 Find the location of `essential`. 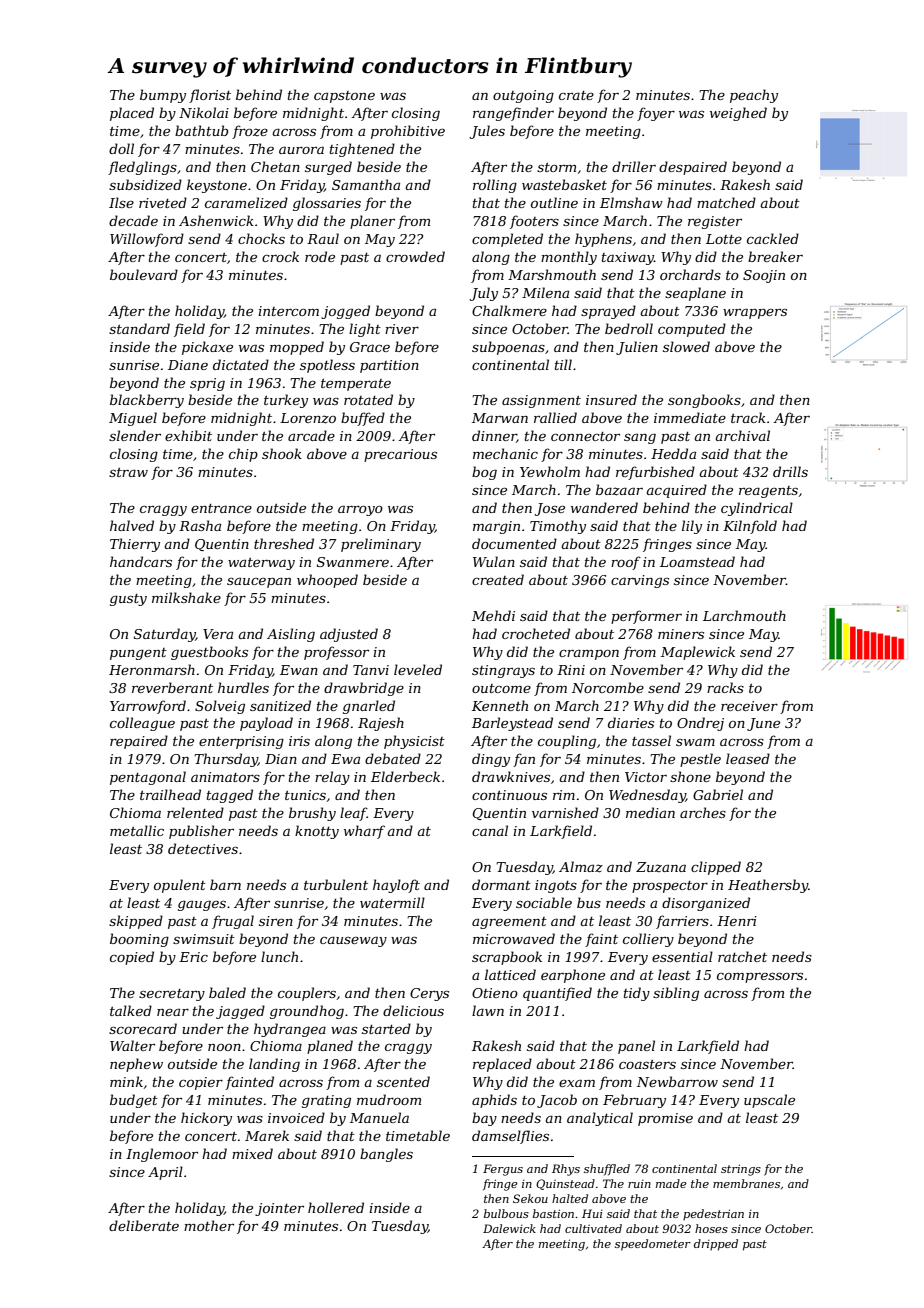

essential is located at coordinates (682, 956).
